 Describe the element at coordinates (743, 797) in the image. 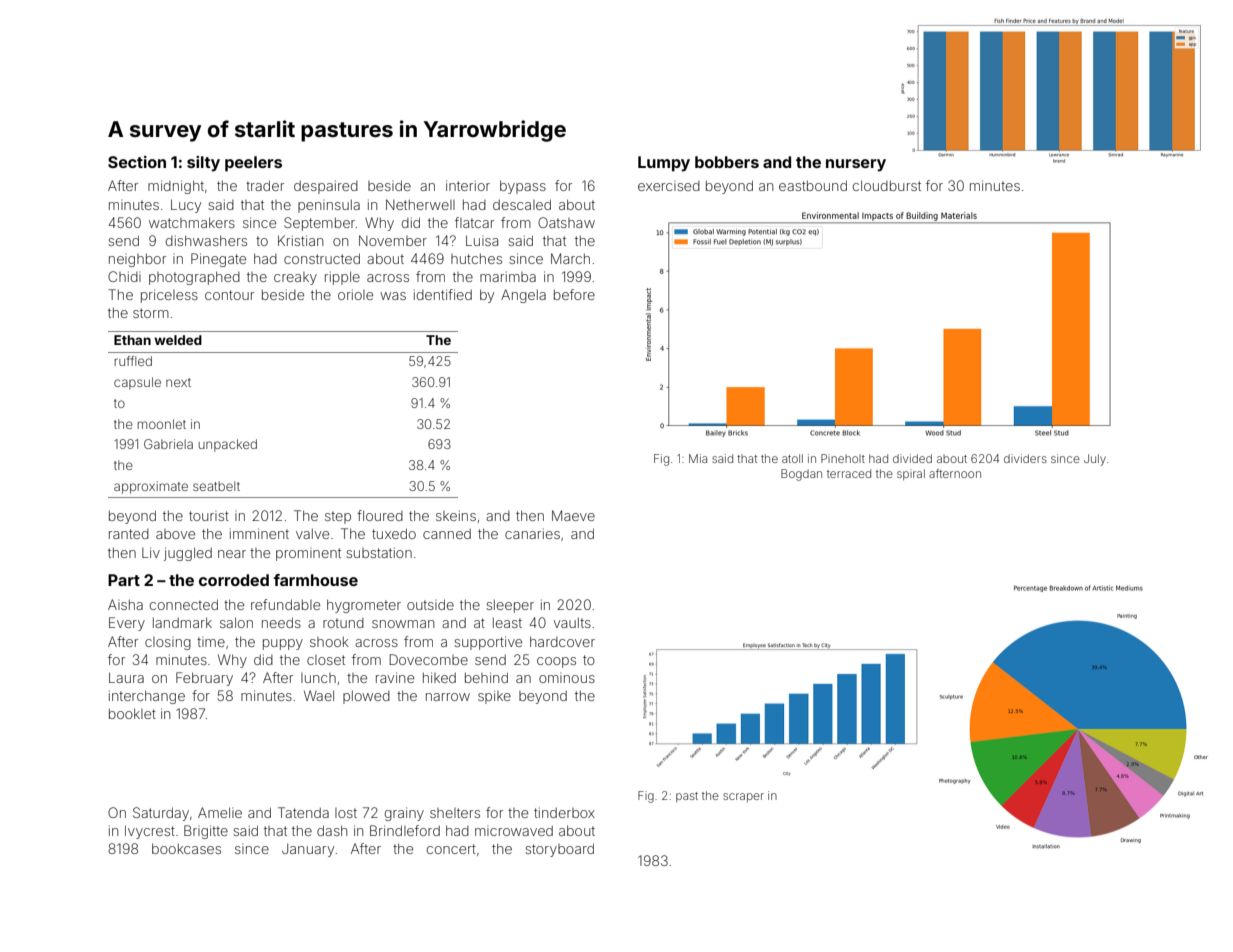

I see `scraper` at that location.
